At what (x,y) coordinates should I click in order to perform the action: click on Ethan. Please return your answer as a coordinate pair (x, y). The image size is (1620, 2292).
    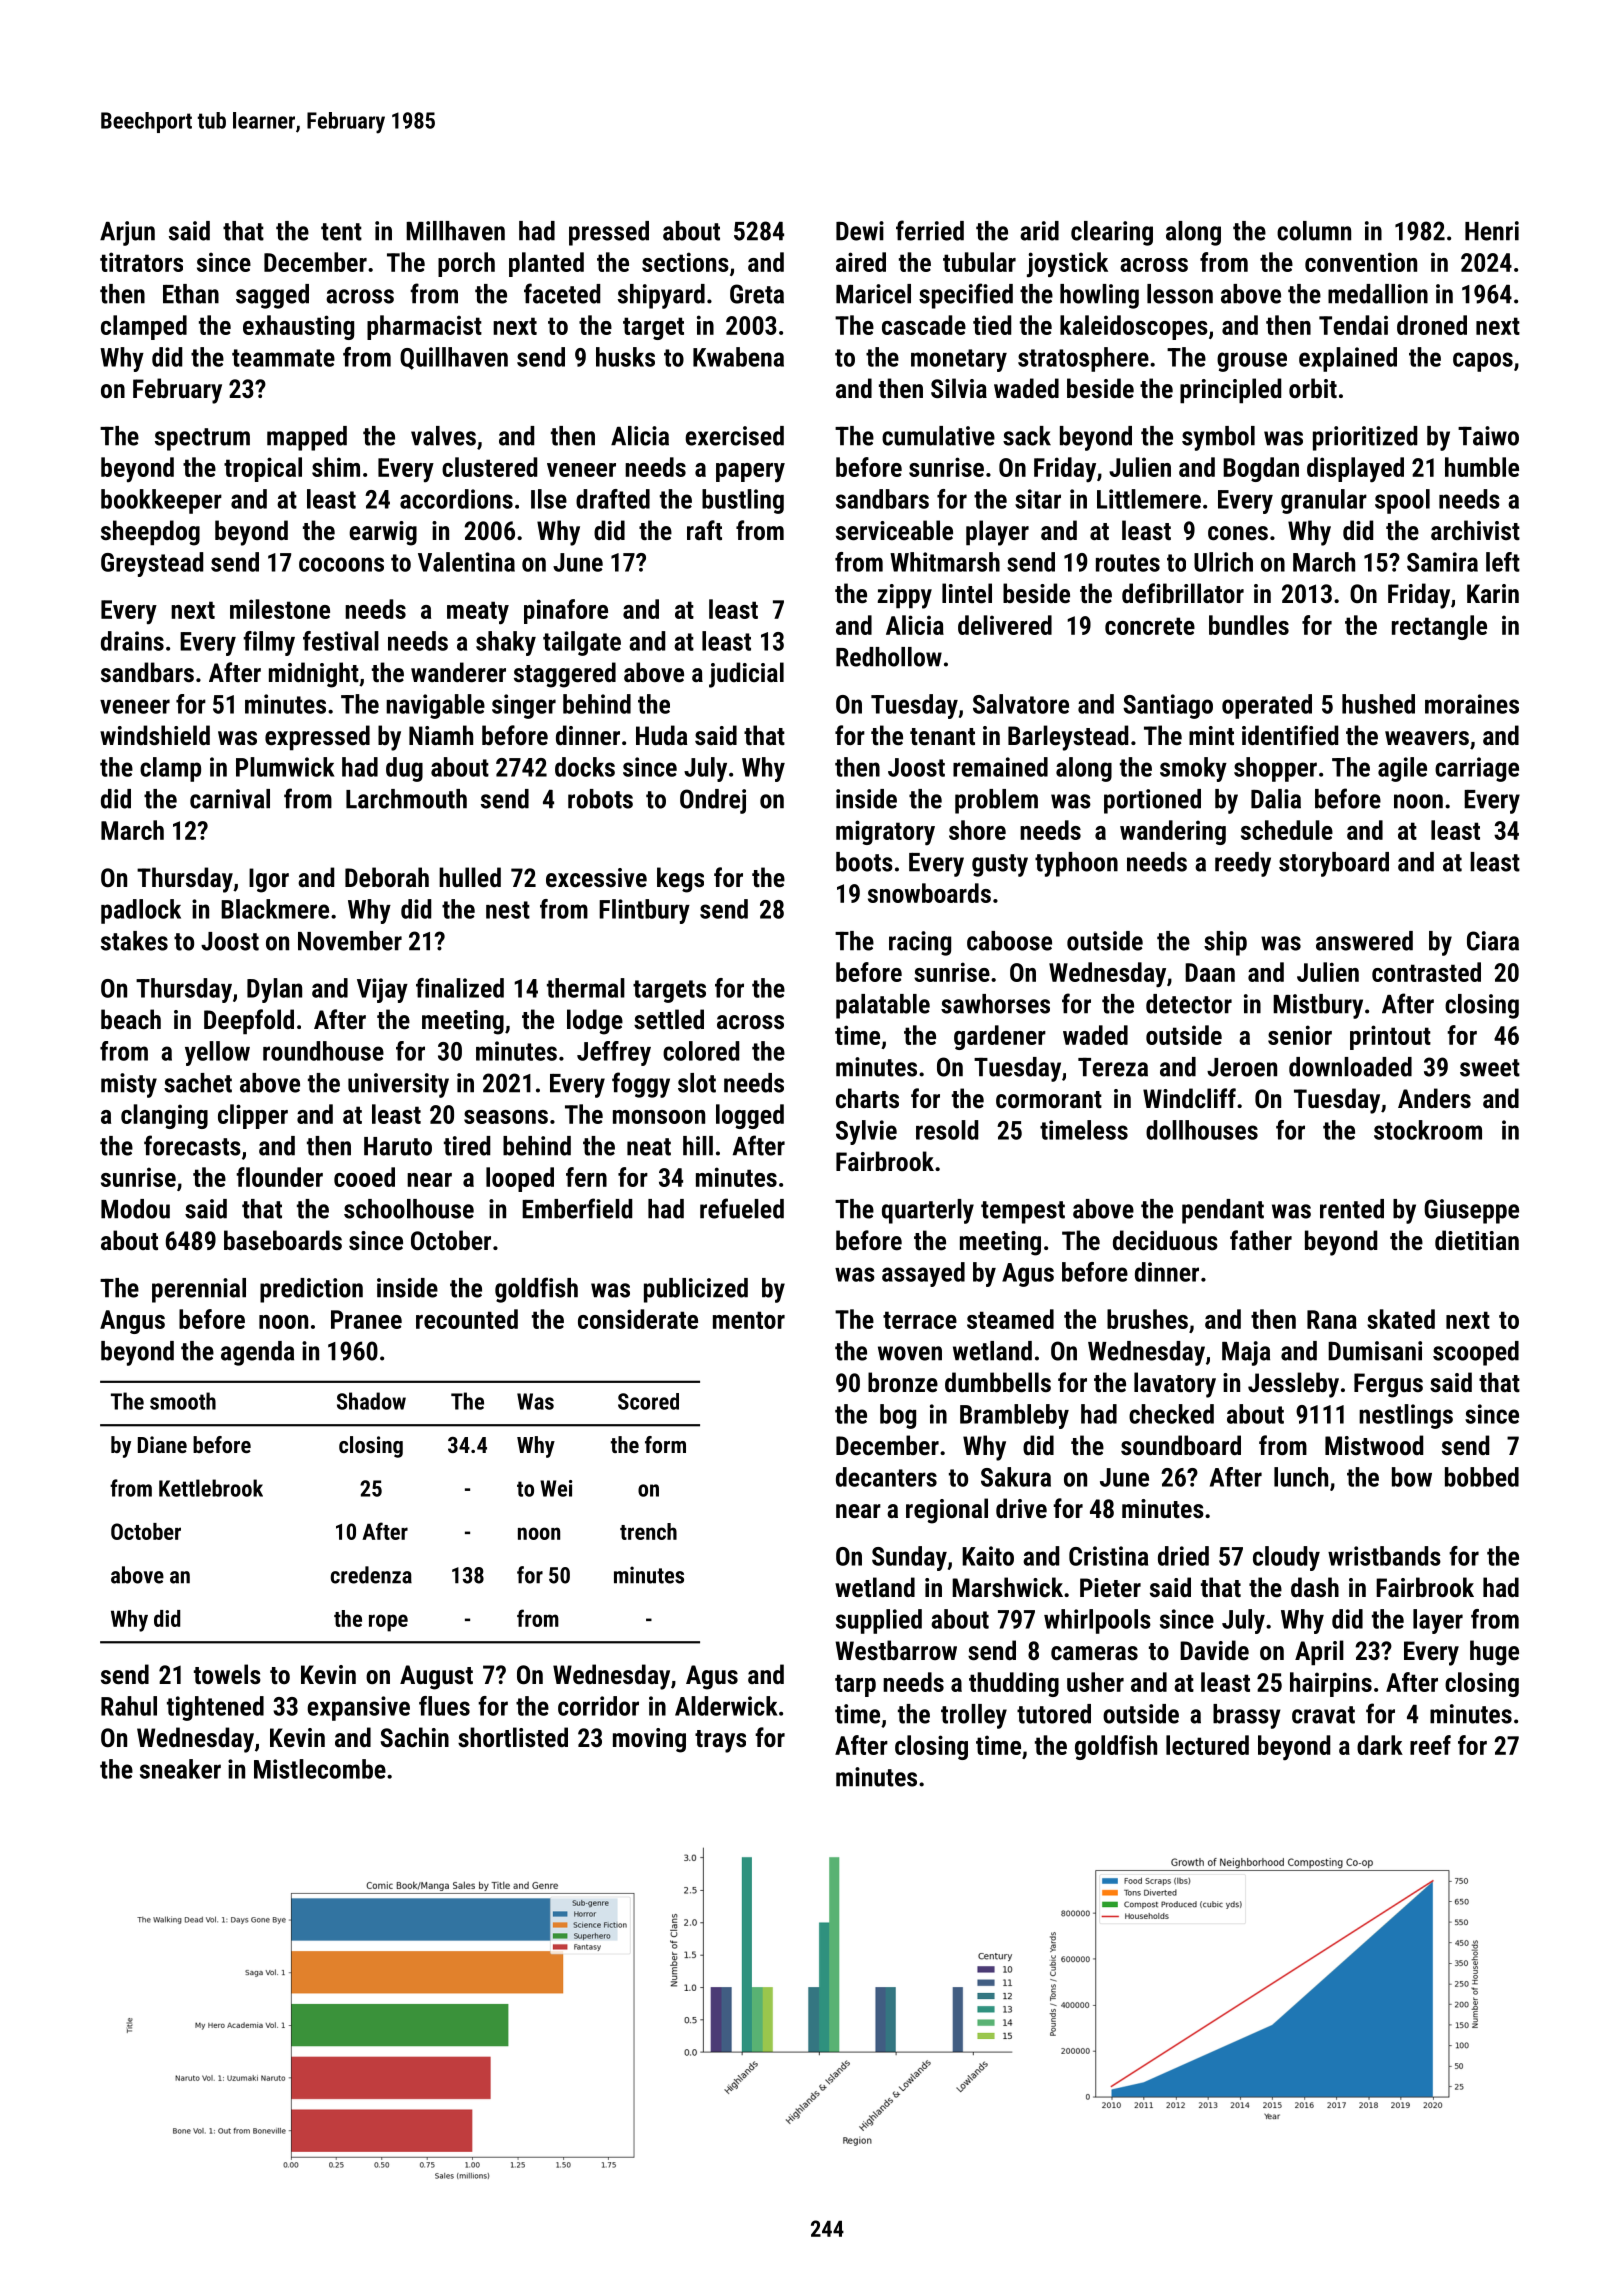
    Looking at the image, I should click on (191, 294).
